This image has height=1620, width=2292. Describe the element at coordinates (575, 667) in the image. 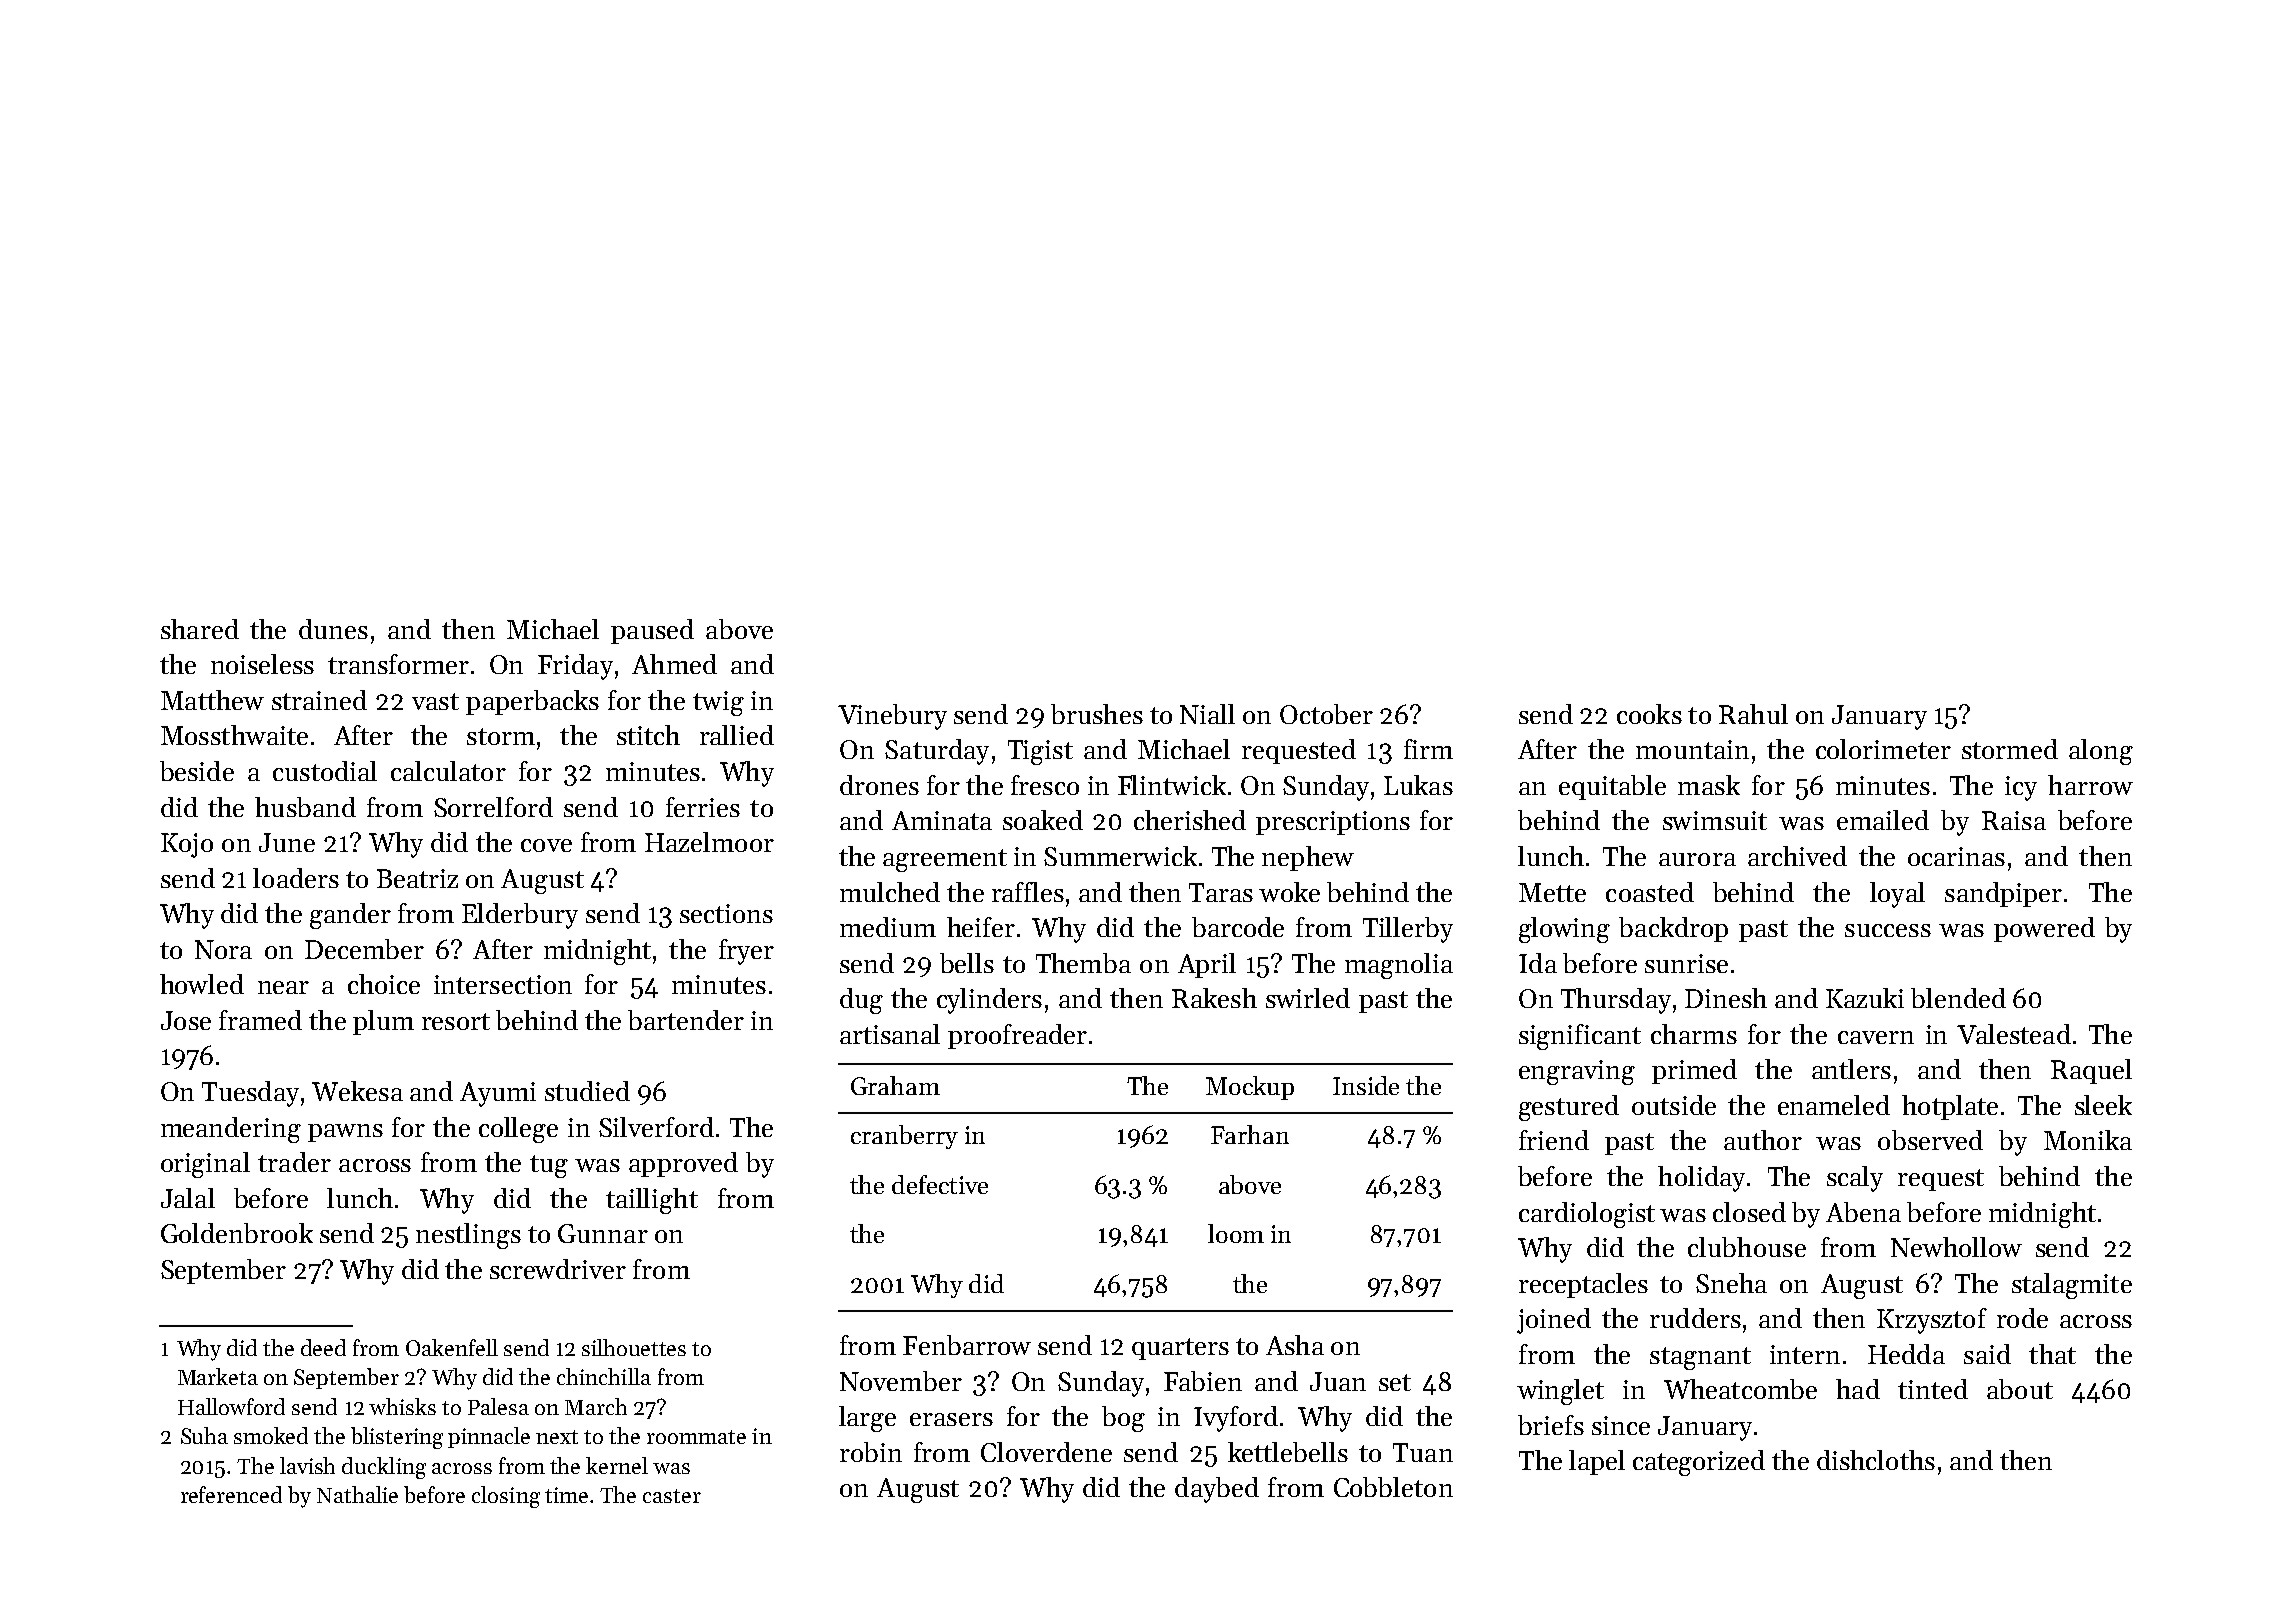

I see `Friday` at that location.
